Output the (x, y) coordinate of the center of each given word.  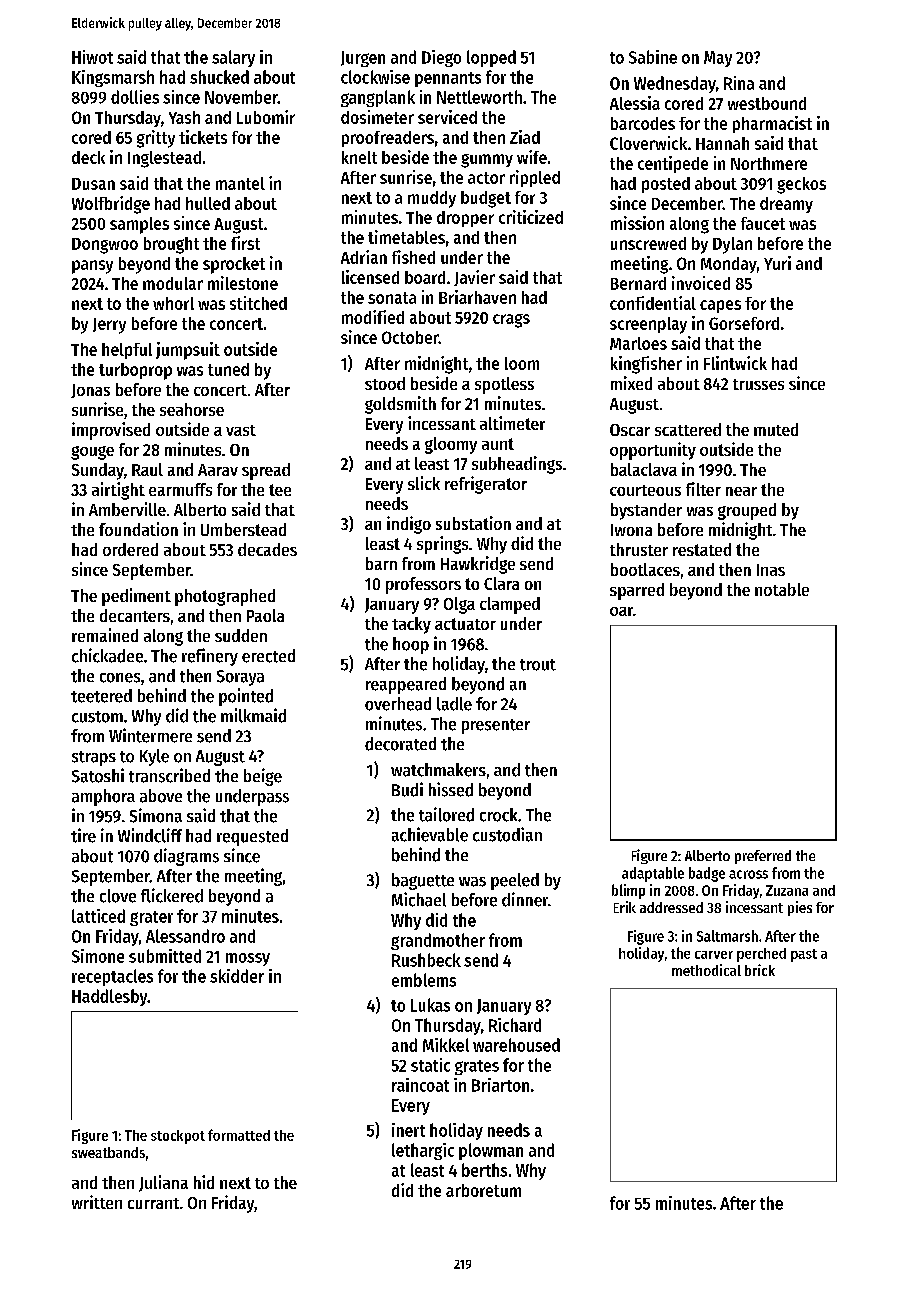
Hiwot (92, 57)
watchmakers (438, 770)
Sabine (653, 57)
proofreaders (388, 139)
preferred (763, 857)
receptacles (112, 977)
